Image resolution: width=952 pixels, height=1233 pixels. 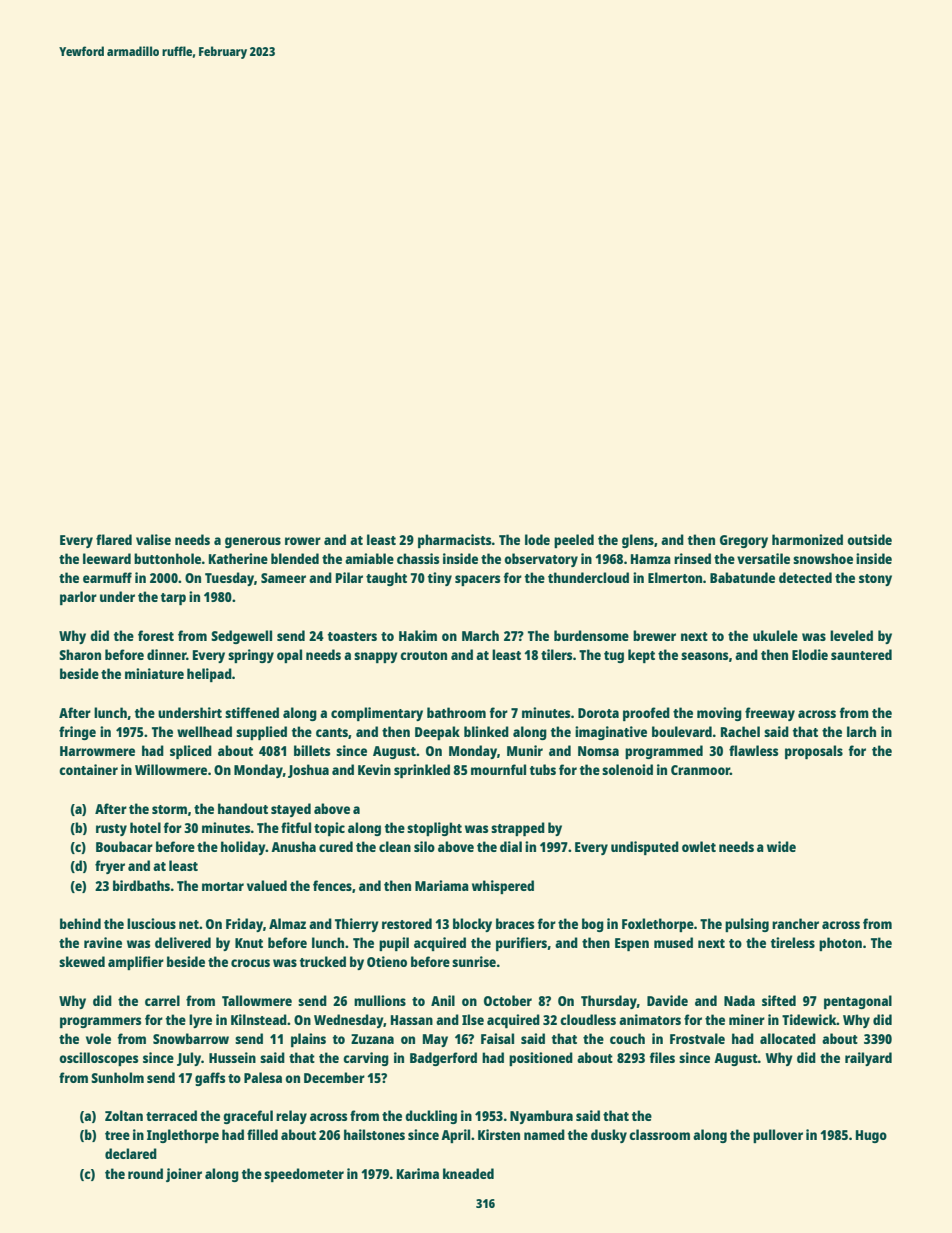 I want to click on joiner, so click(x=184, y=1175).
